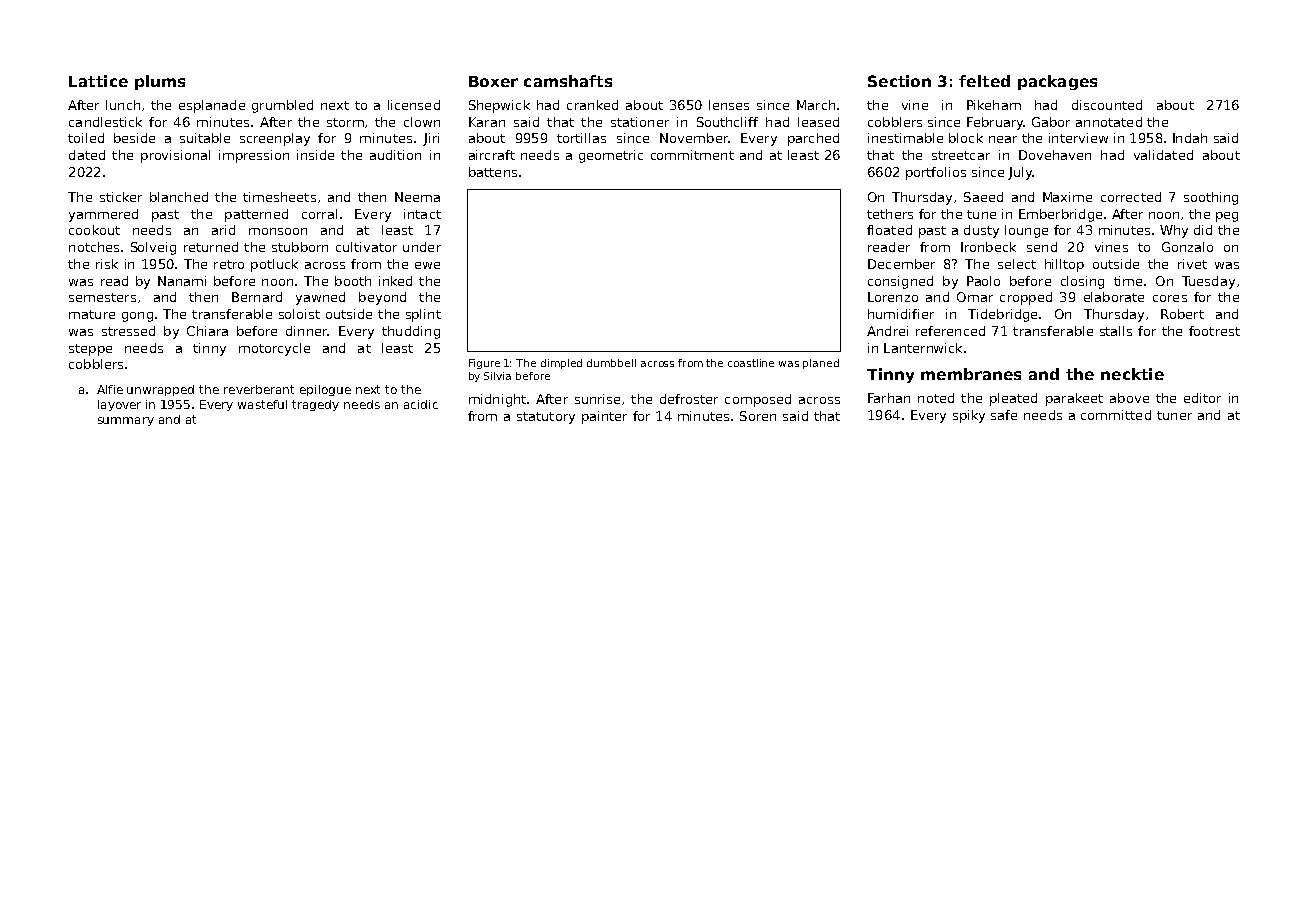 Image resolution: width=1308 pixels, height=924 pixels. What do you see at coordinates (110, 389) in the page?
I see `Alfie` at bounding box center [110, 389].
